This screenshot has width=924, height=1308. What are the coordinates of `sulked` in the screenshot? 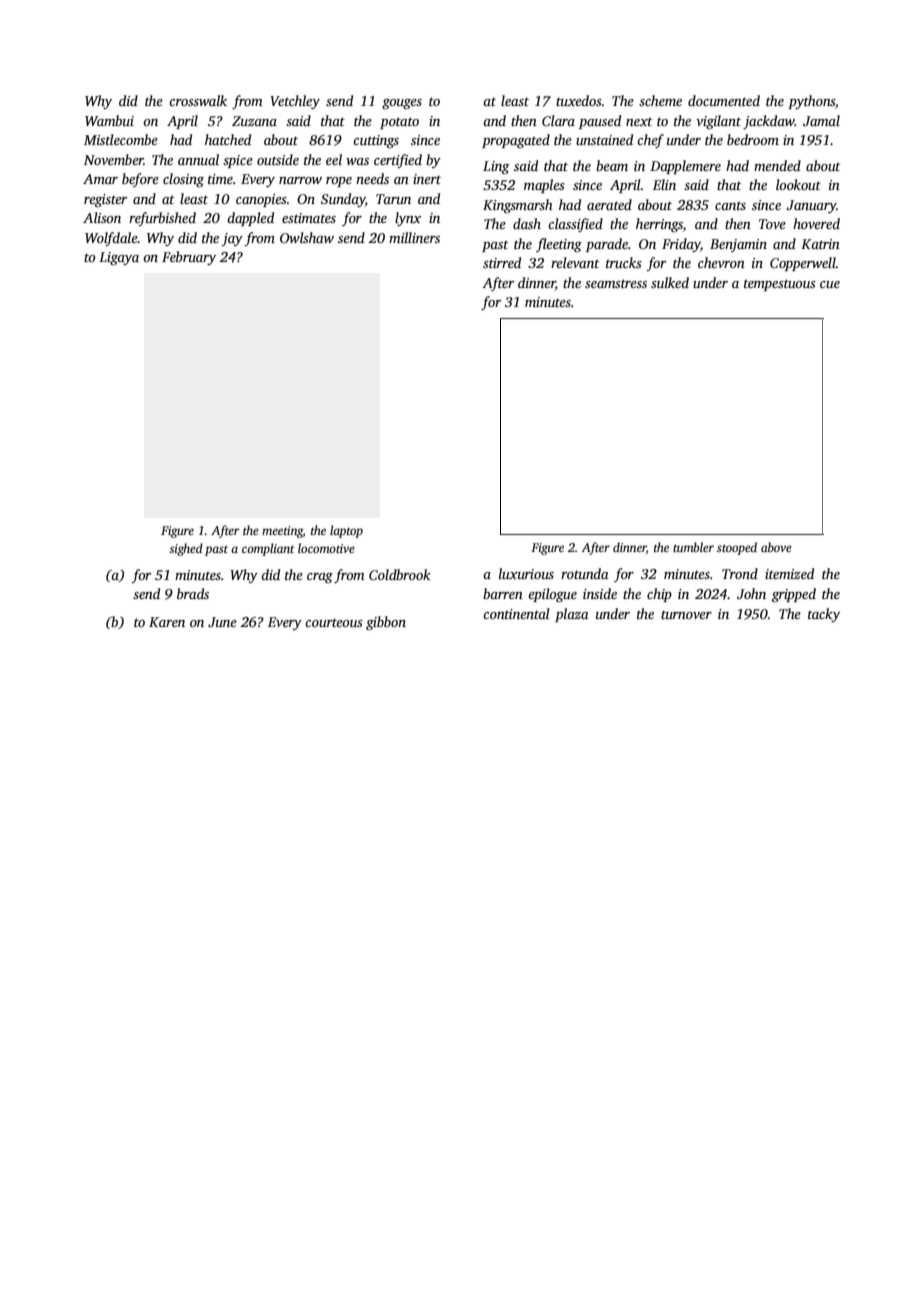 It's located at (670, 282).
